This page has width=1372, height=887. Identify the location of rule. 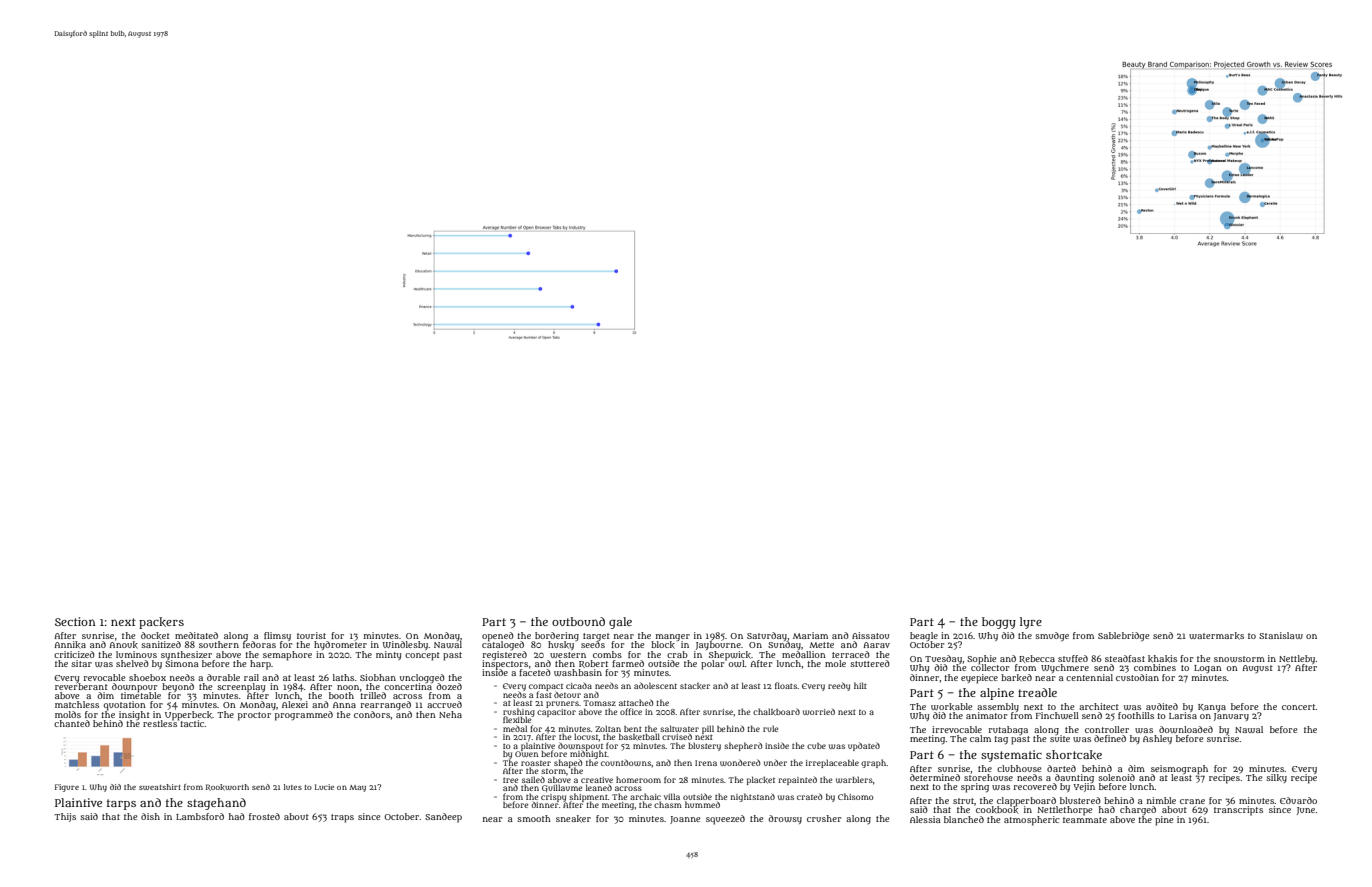
(771, 729).
